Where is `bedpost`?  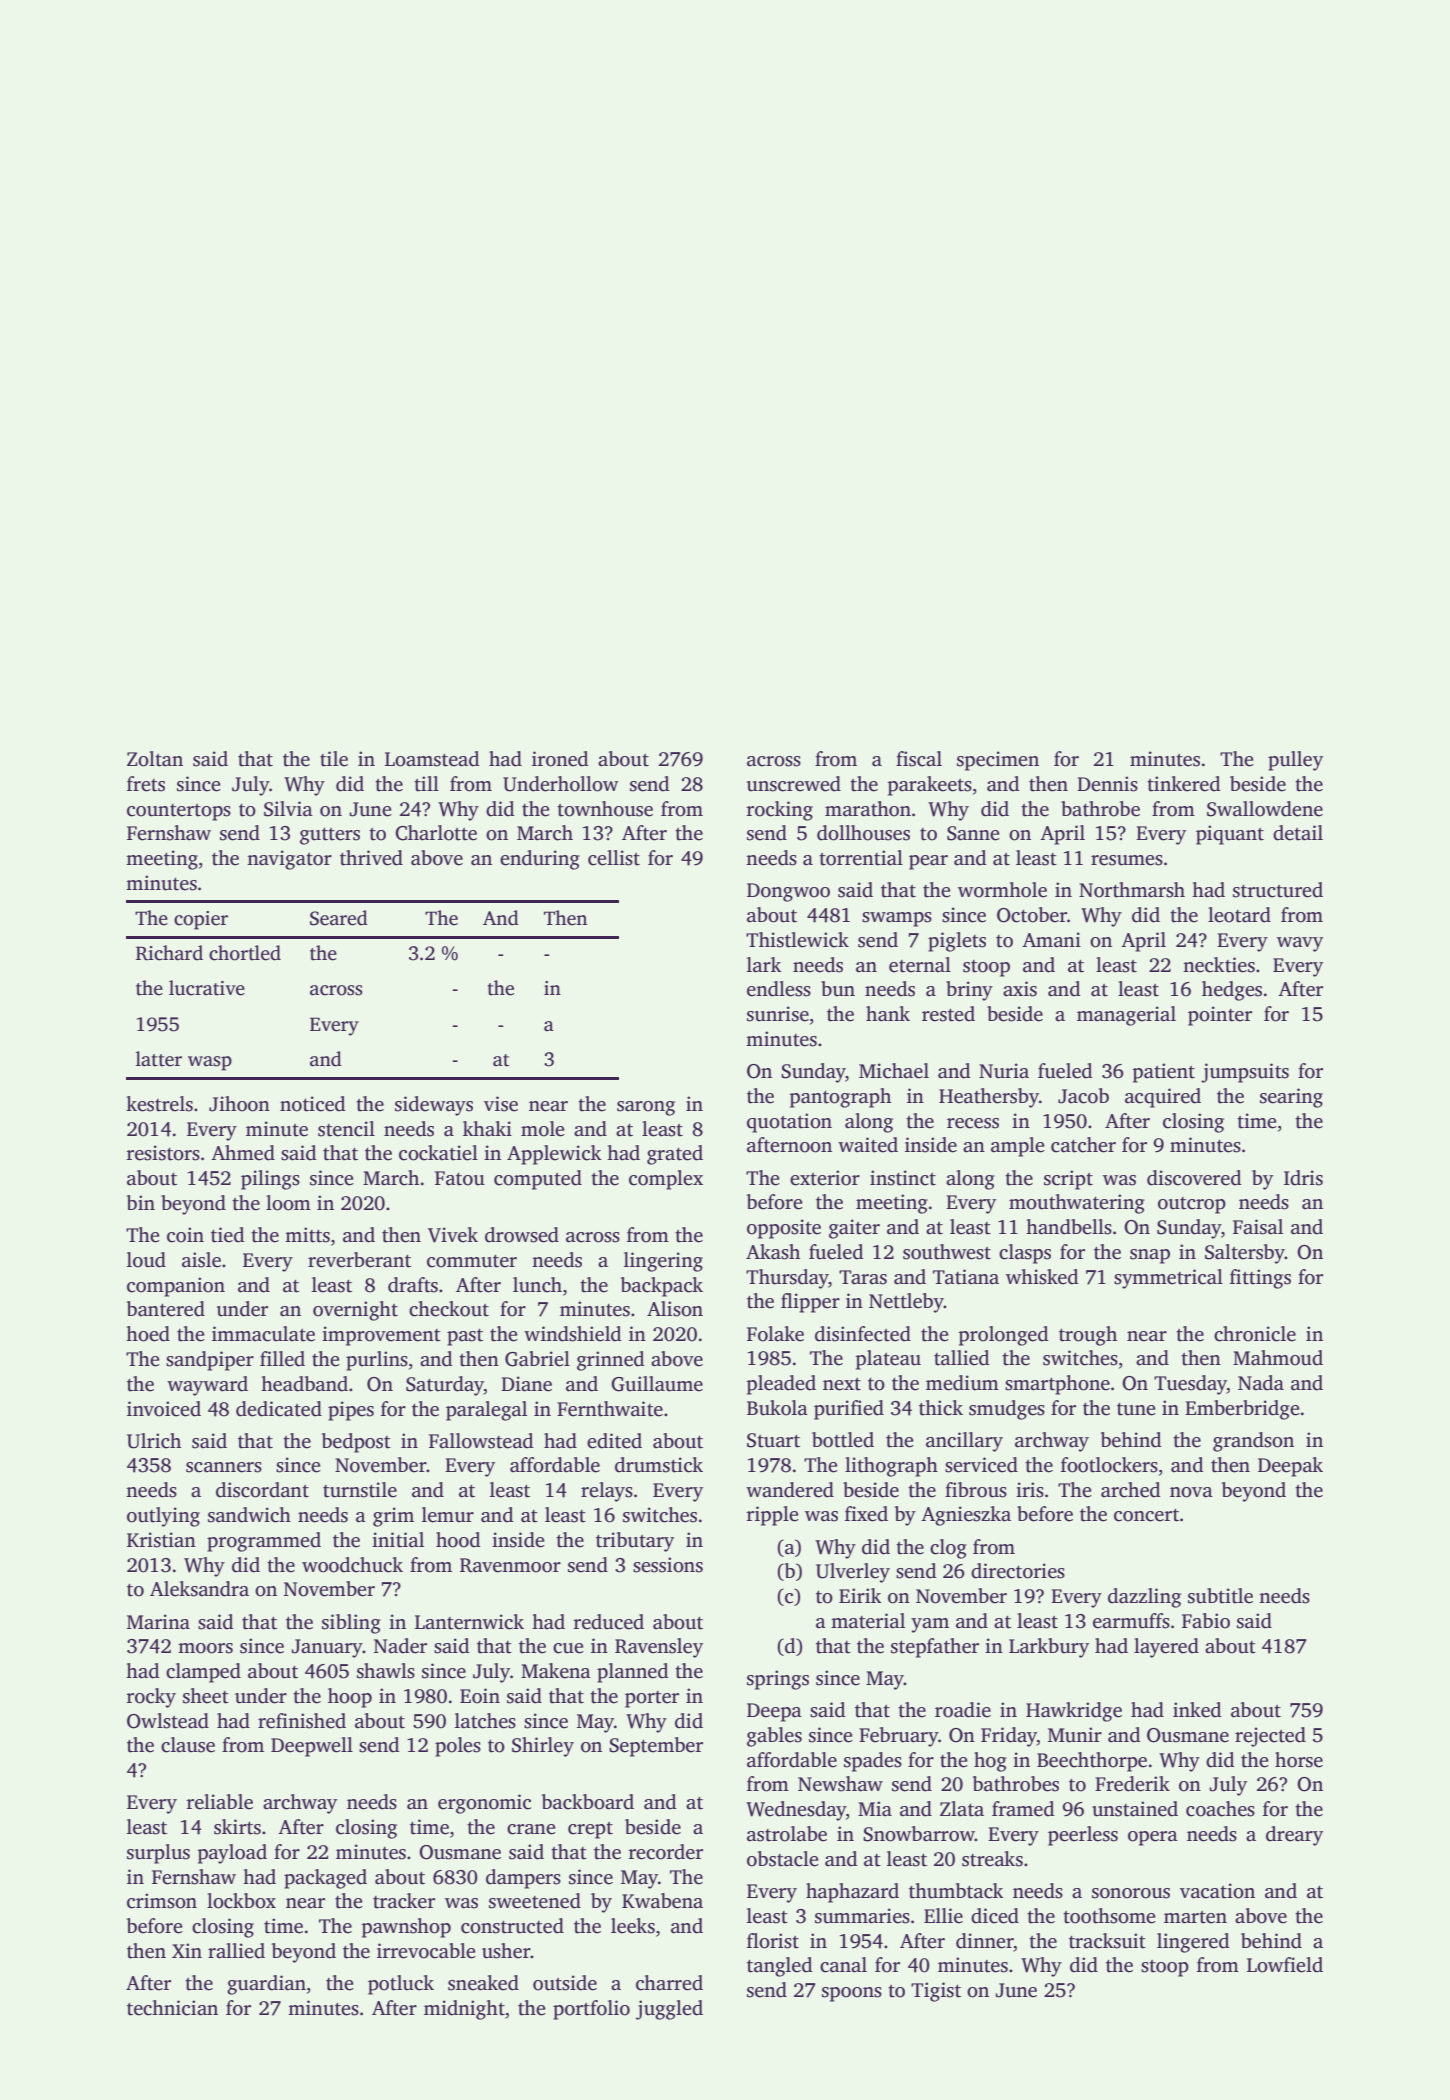 bedpost is located at coordinates (356, 1443).
